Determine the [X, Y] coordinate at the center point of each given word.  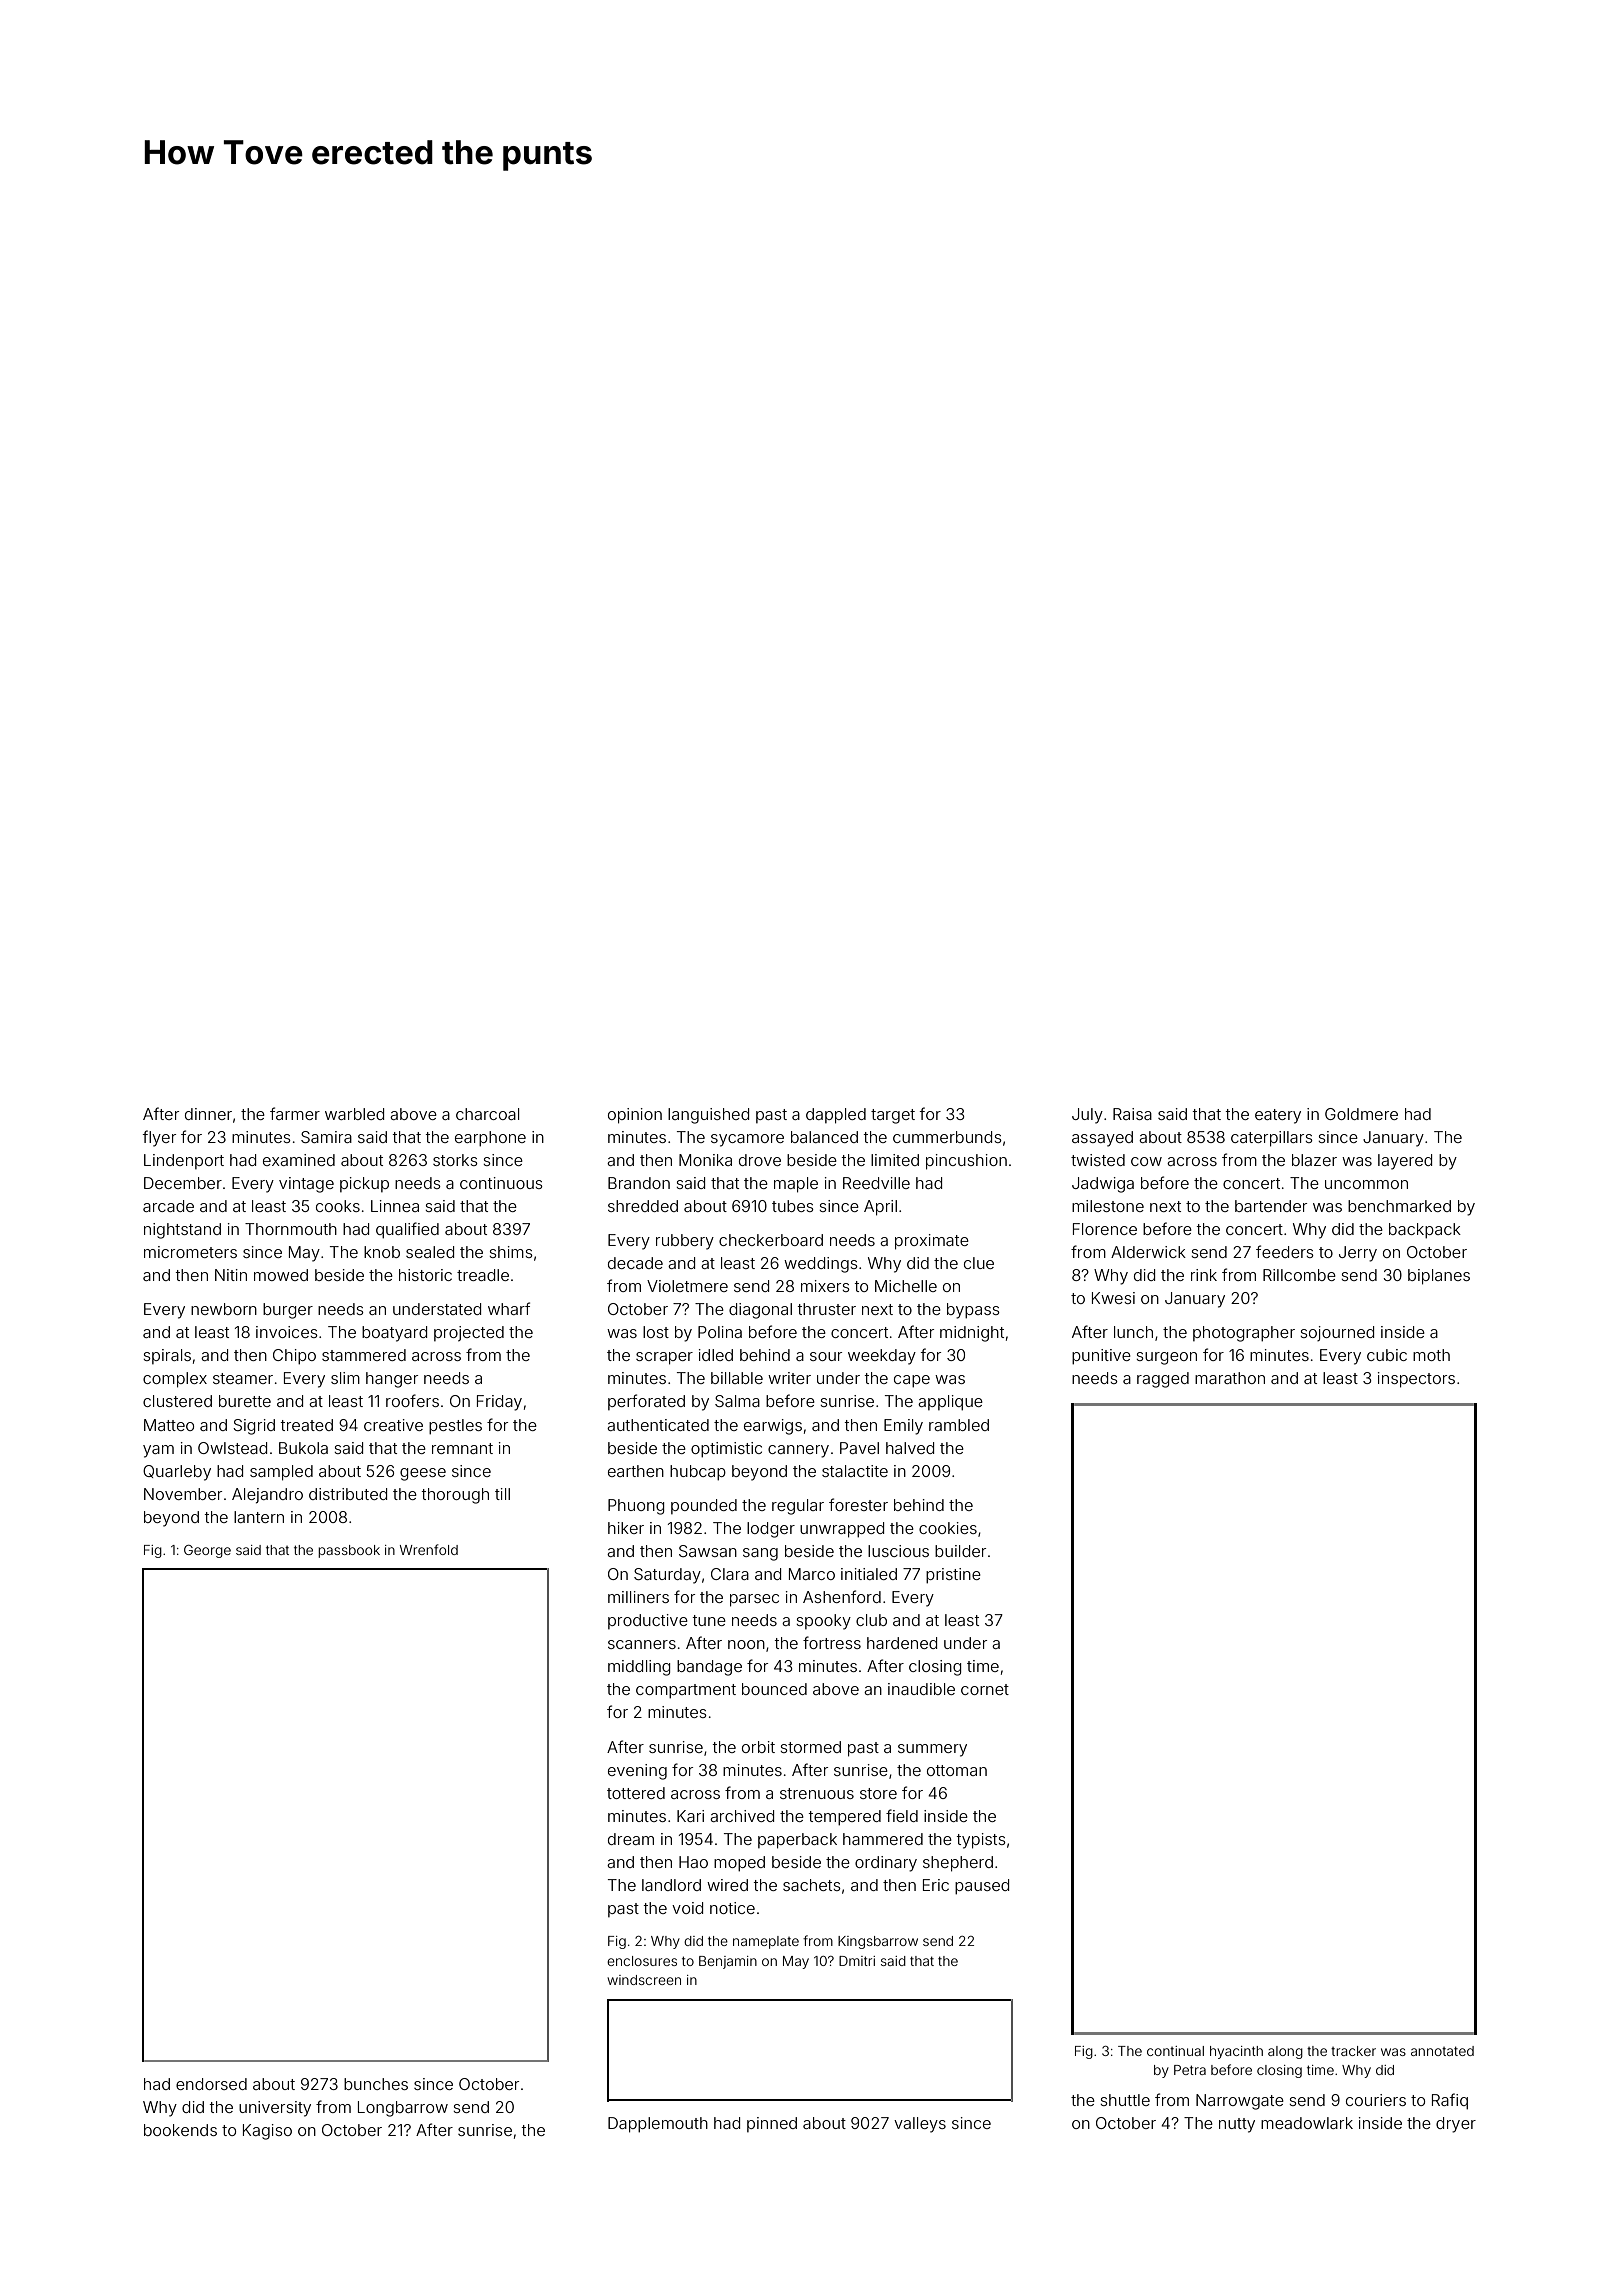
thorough [455, 1496]
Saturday [667, 1576]
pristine [953, 1576]
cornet [985, 1689]
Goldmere [1361, 1114]
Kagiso [267, 2132]
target [893, 1116]
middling [639, 1668]
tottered [636, 1793]
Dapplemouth [658, 2125]
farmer [295, 1113]
